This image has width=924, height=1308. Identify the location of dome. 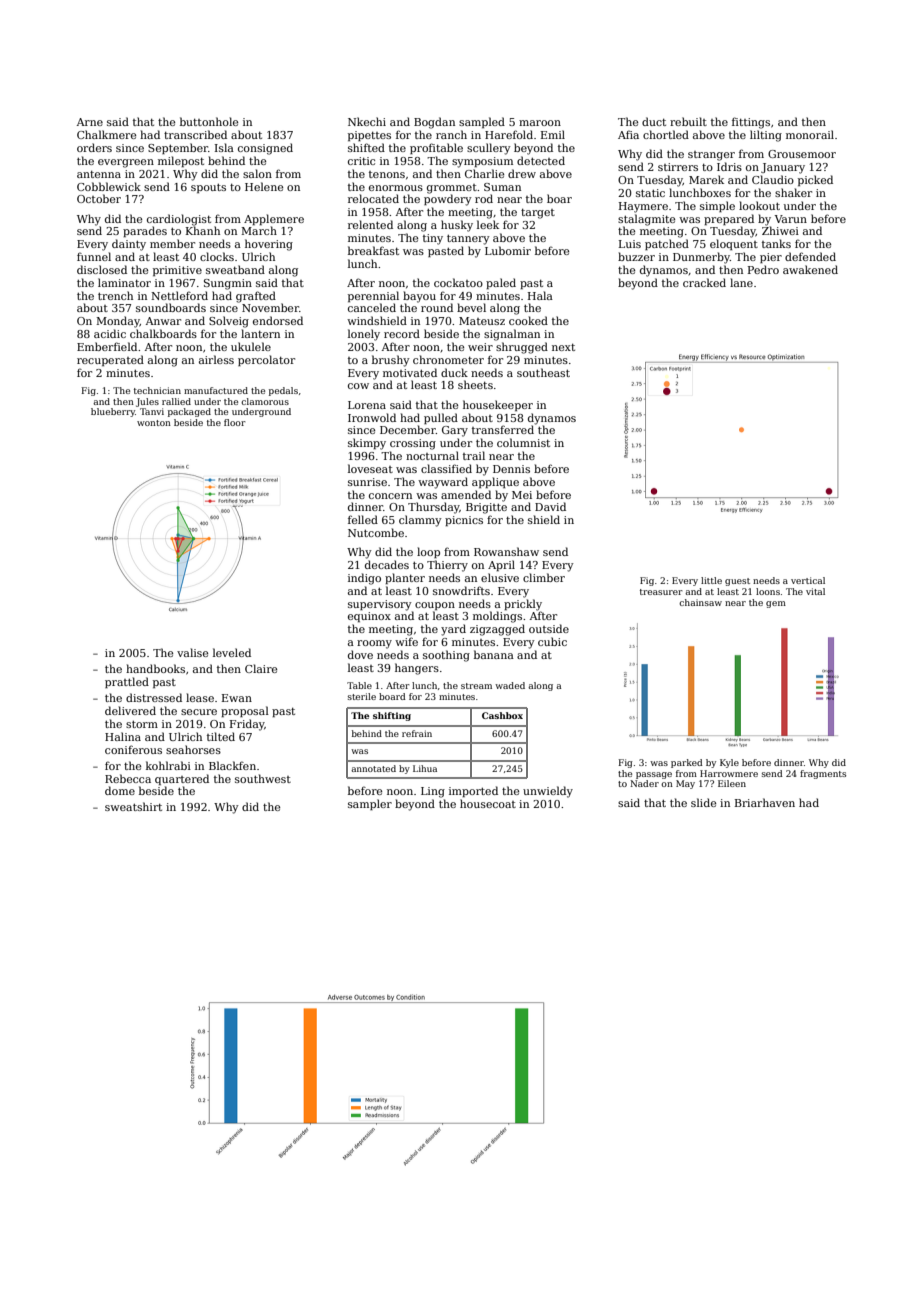
(120, 790).
